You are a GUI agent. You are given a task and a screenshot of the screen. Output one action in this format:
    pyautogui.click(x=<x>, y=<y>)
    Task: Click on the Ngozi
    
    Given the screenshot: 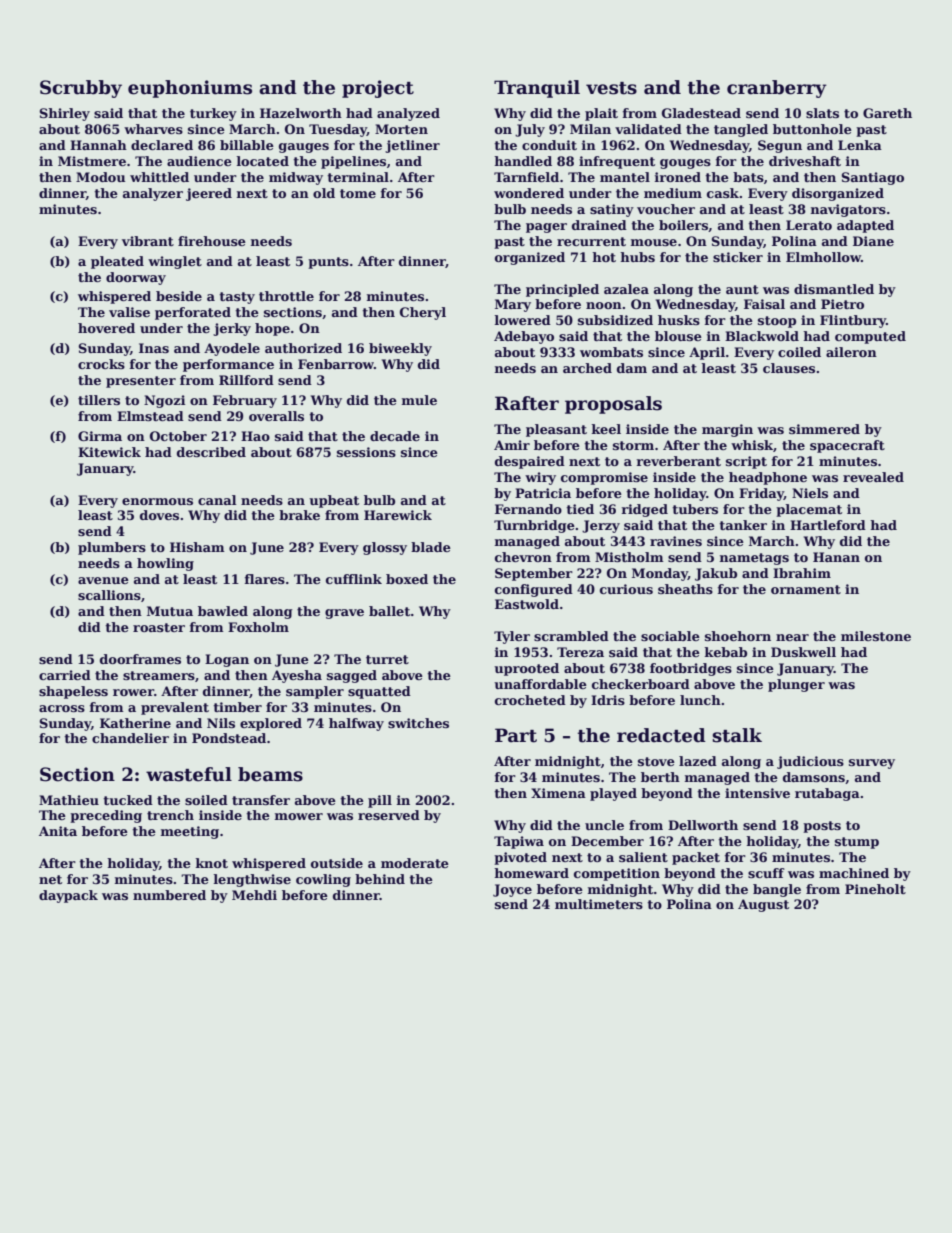 What is the action you would take?
    pyautogui.click(x=164, y=401)
